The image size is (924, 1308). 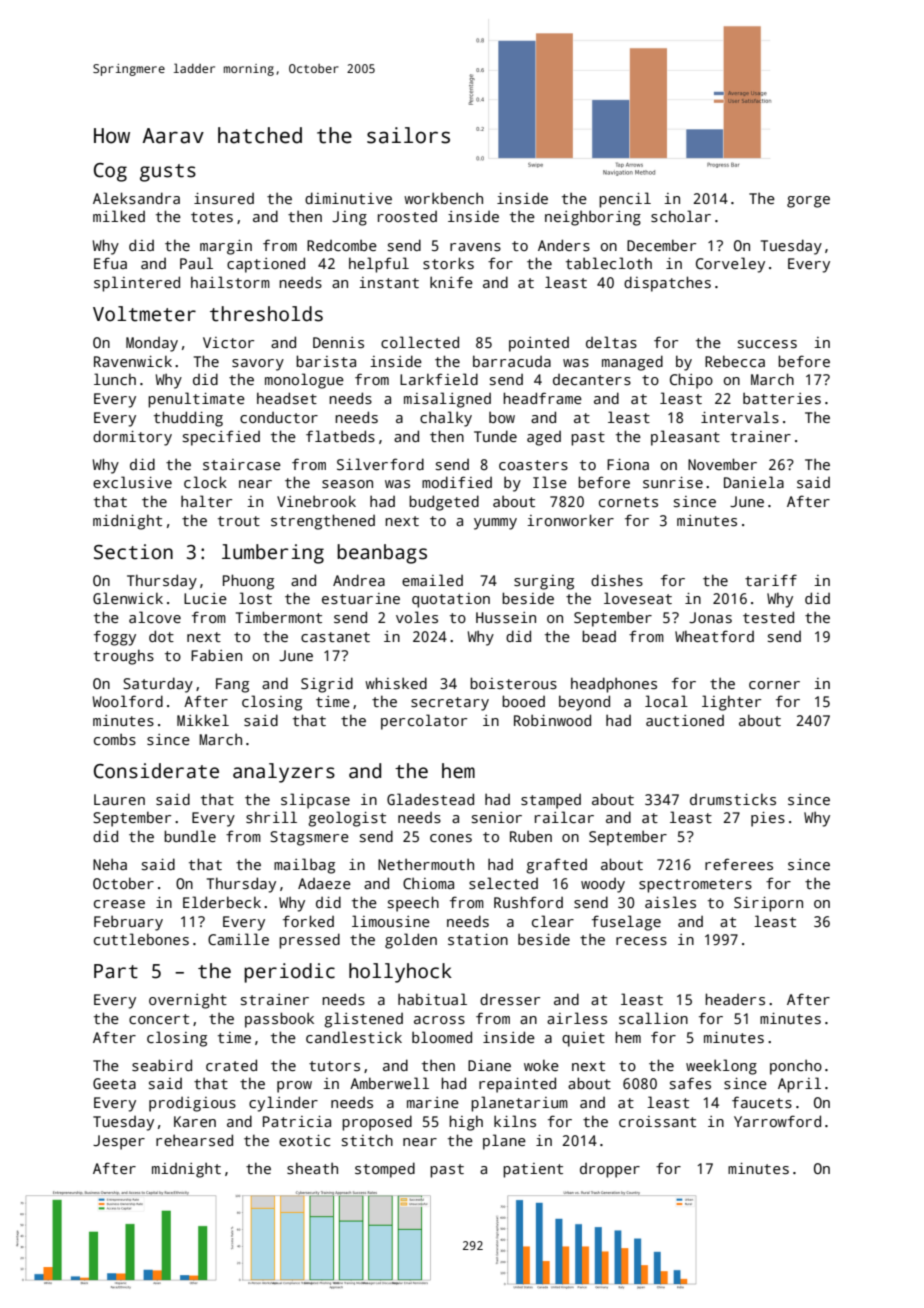 What do you see at coordinates (115, 739) in the image?
I see `combs` at bounding box center [115, 739].
